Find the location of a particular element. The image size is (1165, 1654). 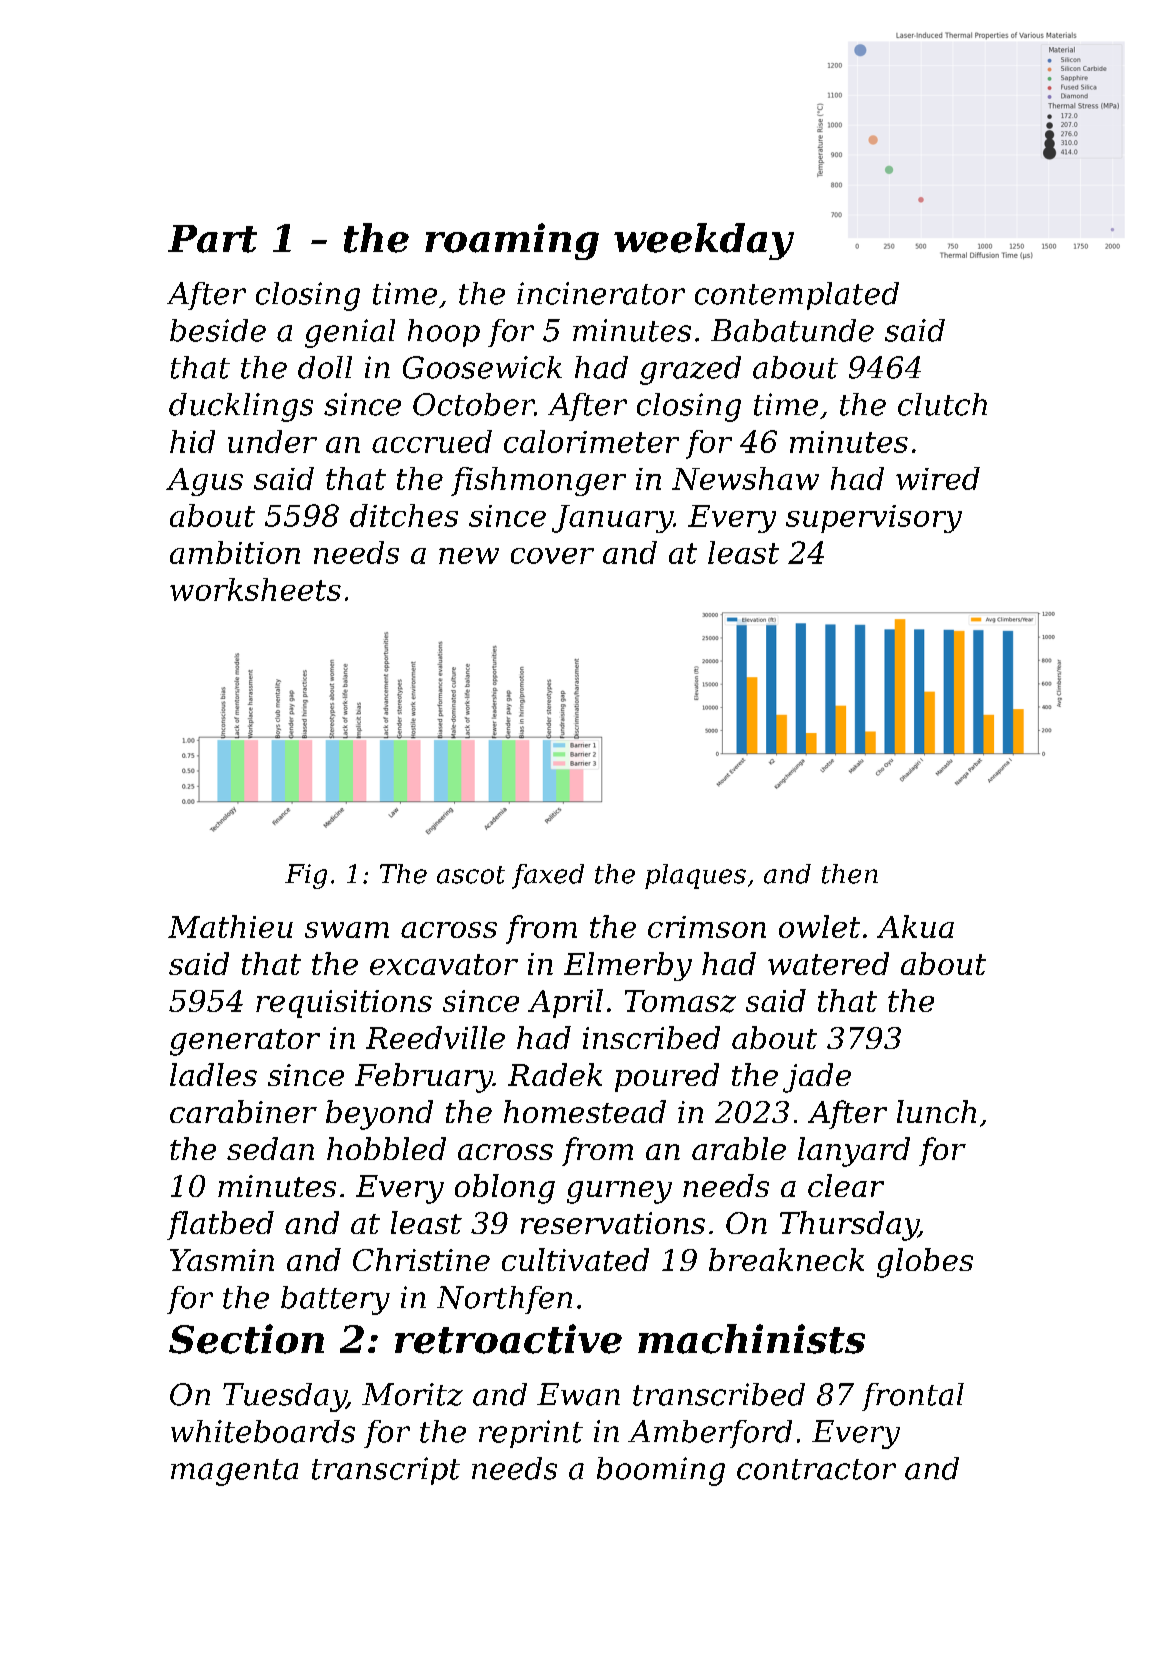

requisitions is located at coordinates (344, 1004).
